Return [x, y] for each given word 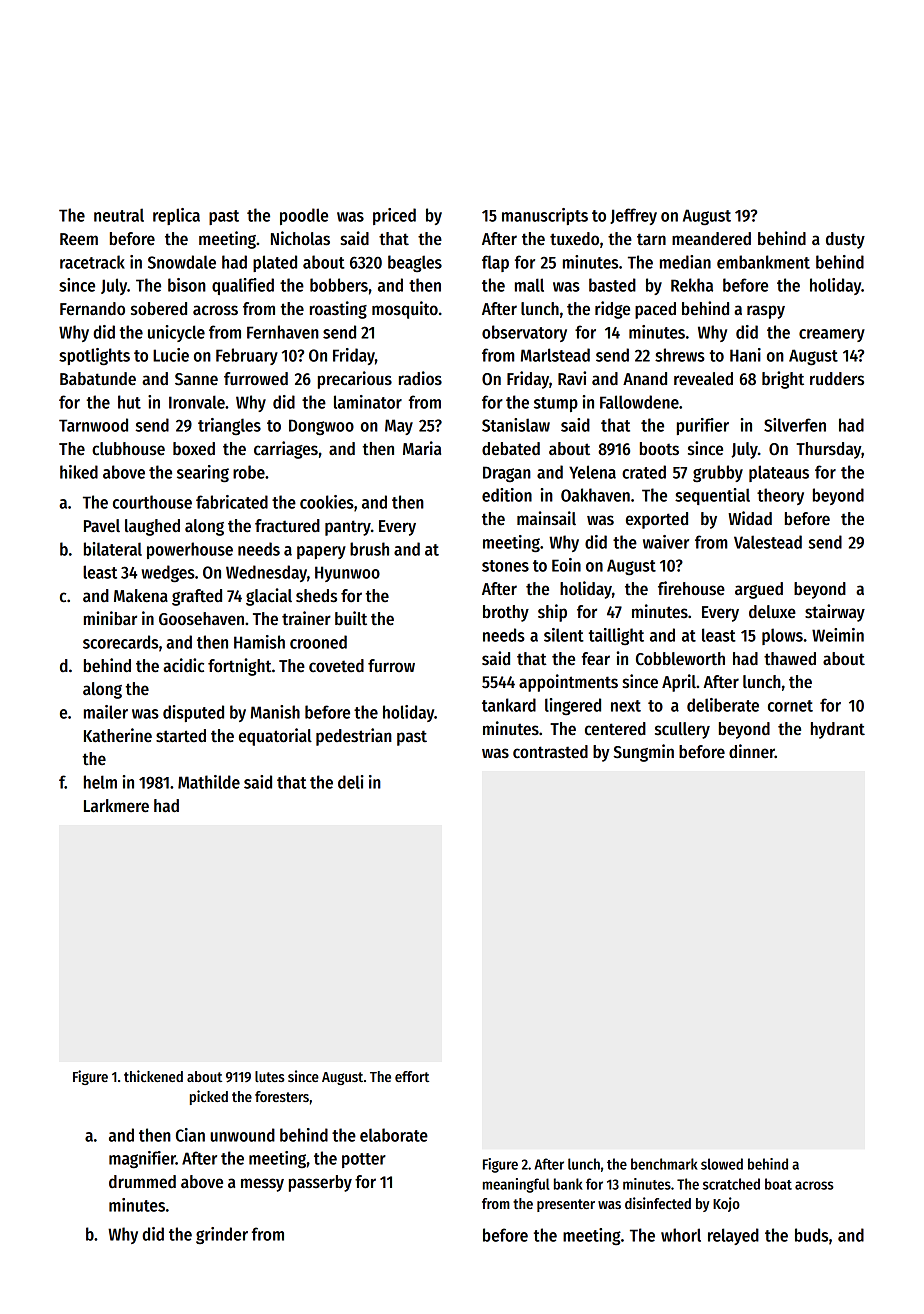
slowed [722, 1164]
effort [412, 1076]
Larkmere [116, 806]
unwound [242, 1135]
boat [778, 1184]
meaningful [516, 1185]
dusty [845, 240]
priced [394, 216]
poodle [304, 216]
